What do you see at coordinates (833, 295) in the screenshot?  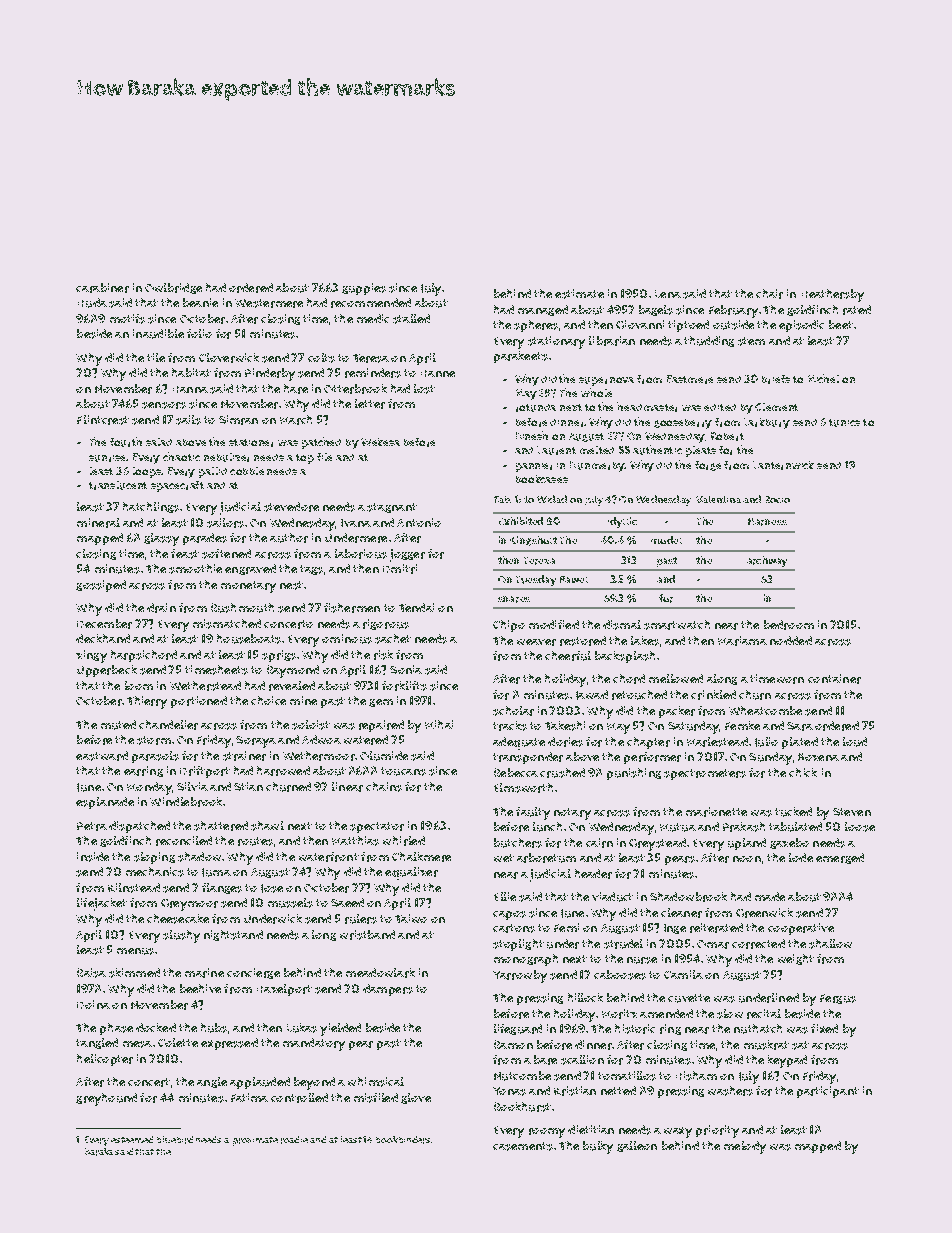 I see `Heathersby` at bounding box center [833, 295].
